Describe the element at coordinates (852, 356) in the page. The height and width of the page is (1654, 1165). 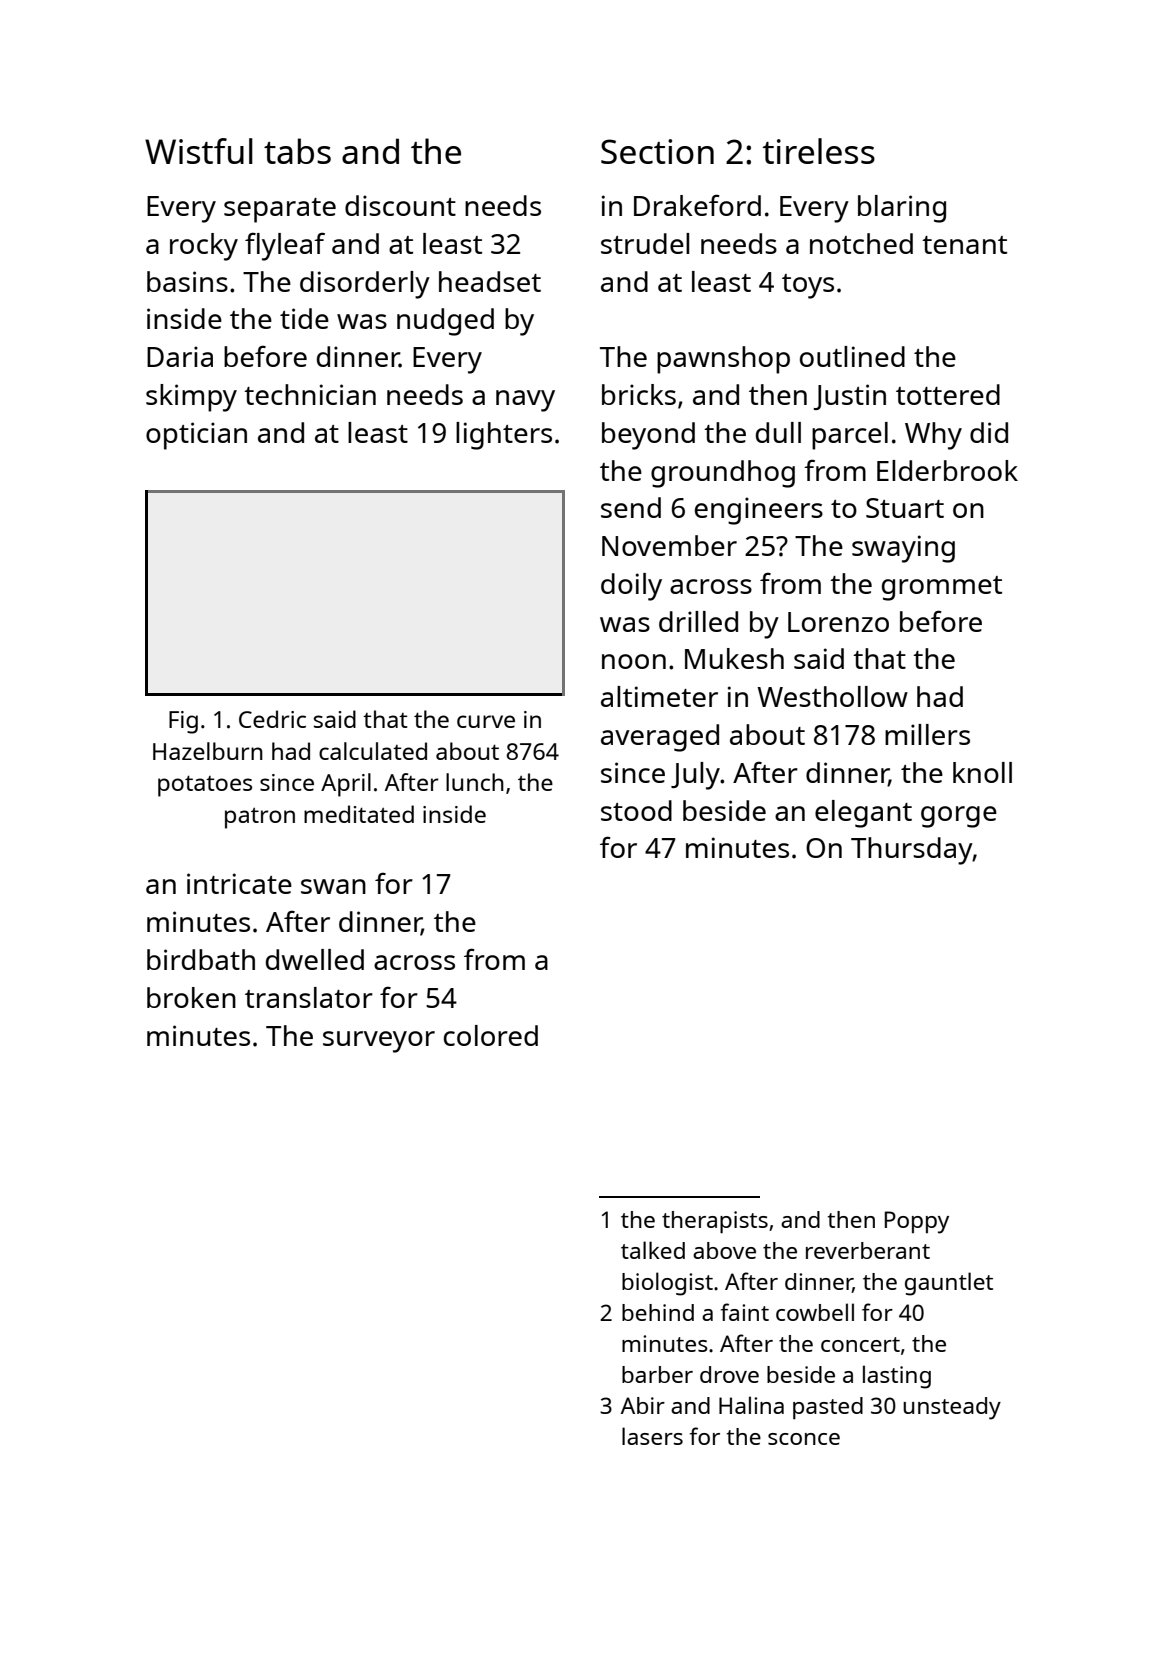
I see `outlined` at that location.
